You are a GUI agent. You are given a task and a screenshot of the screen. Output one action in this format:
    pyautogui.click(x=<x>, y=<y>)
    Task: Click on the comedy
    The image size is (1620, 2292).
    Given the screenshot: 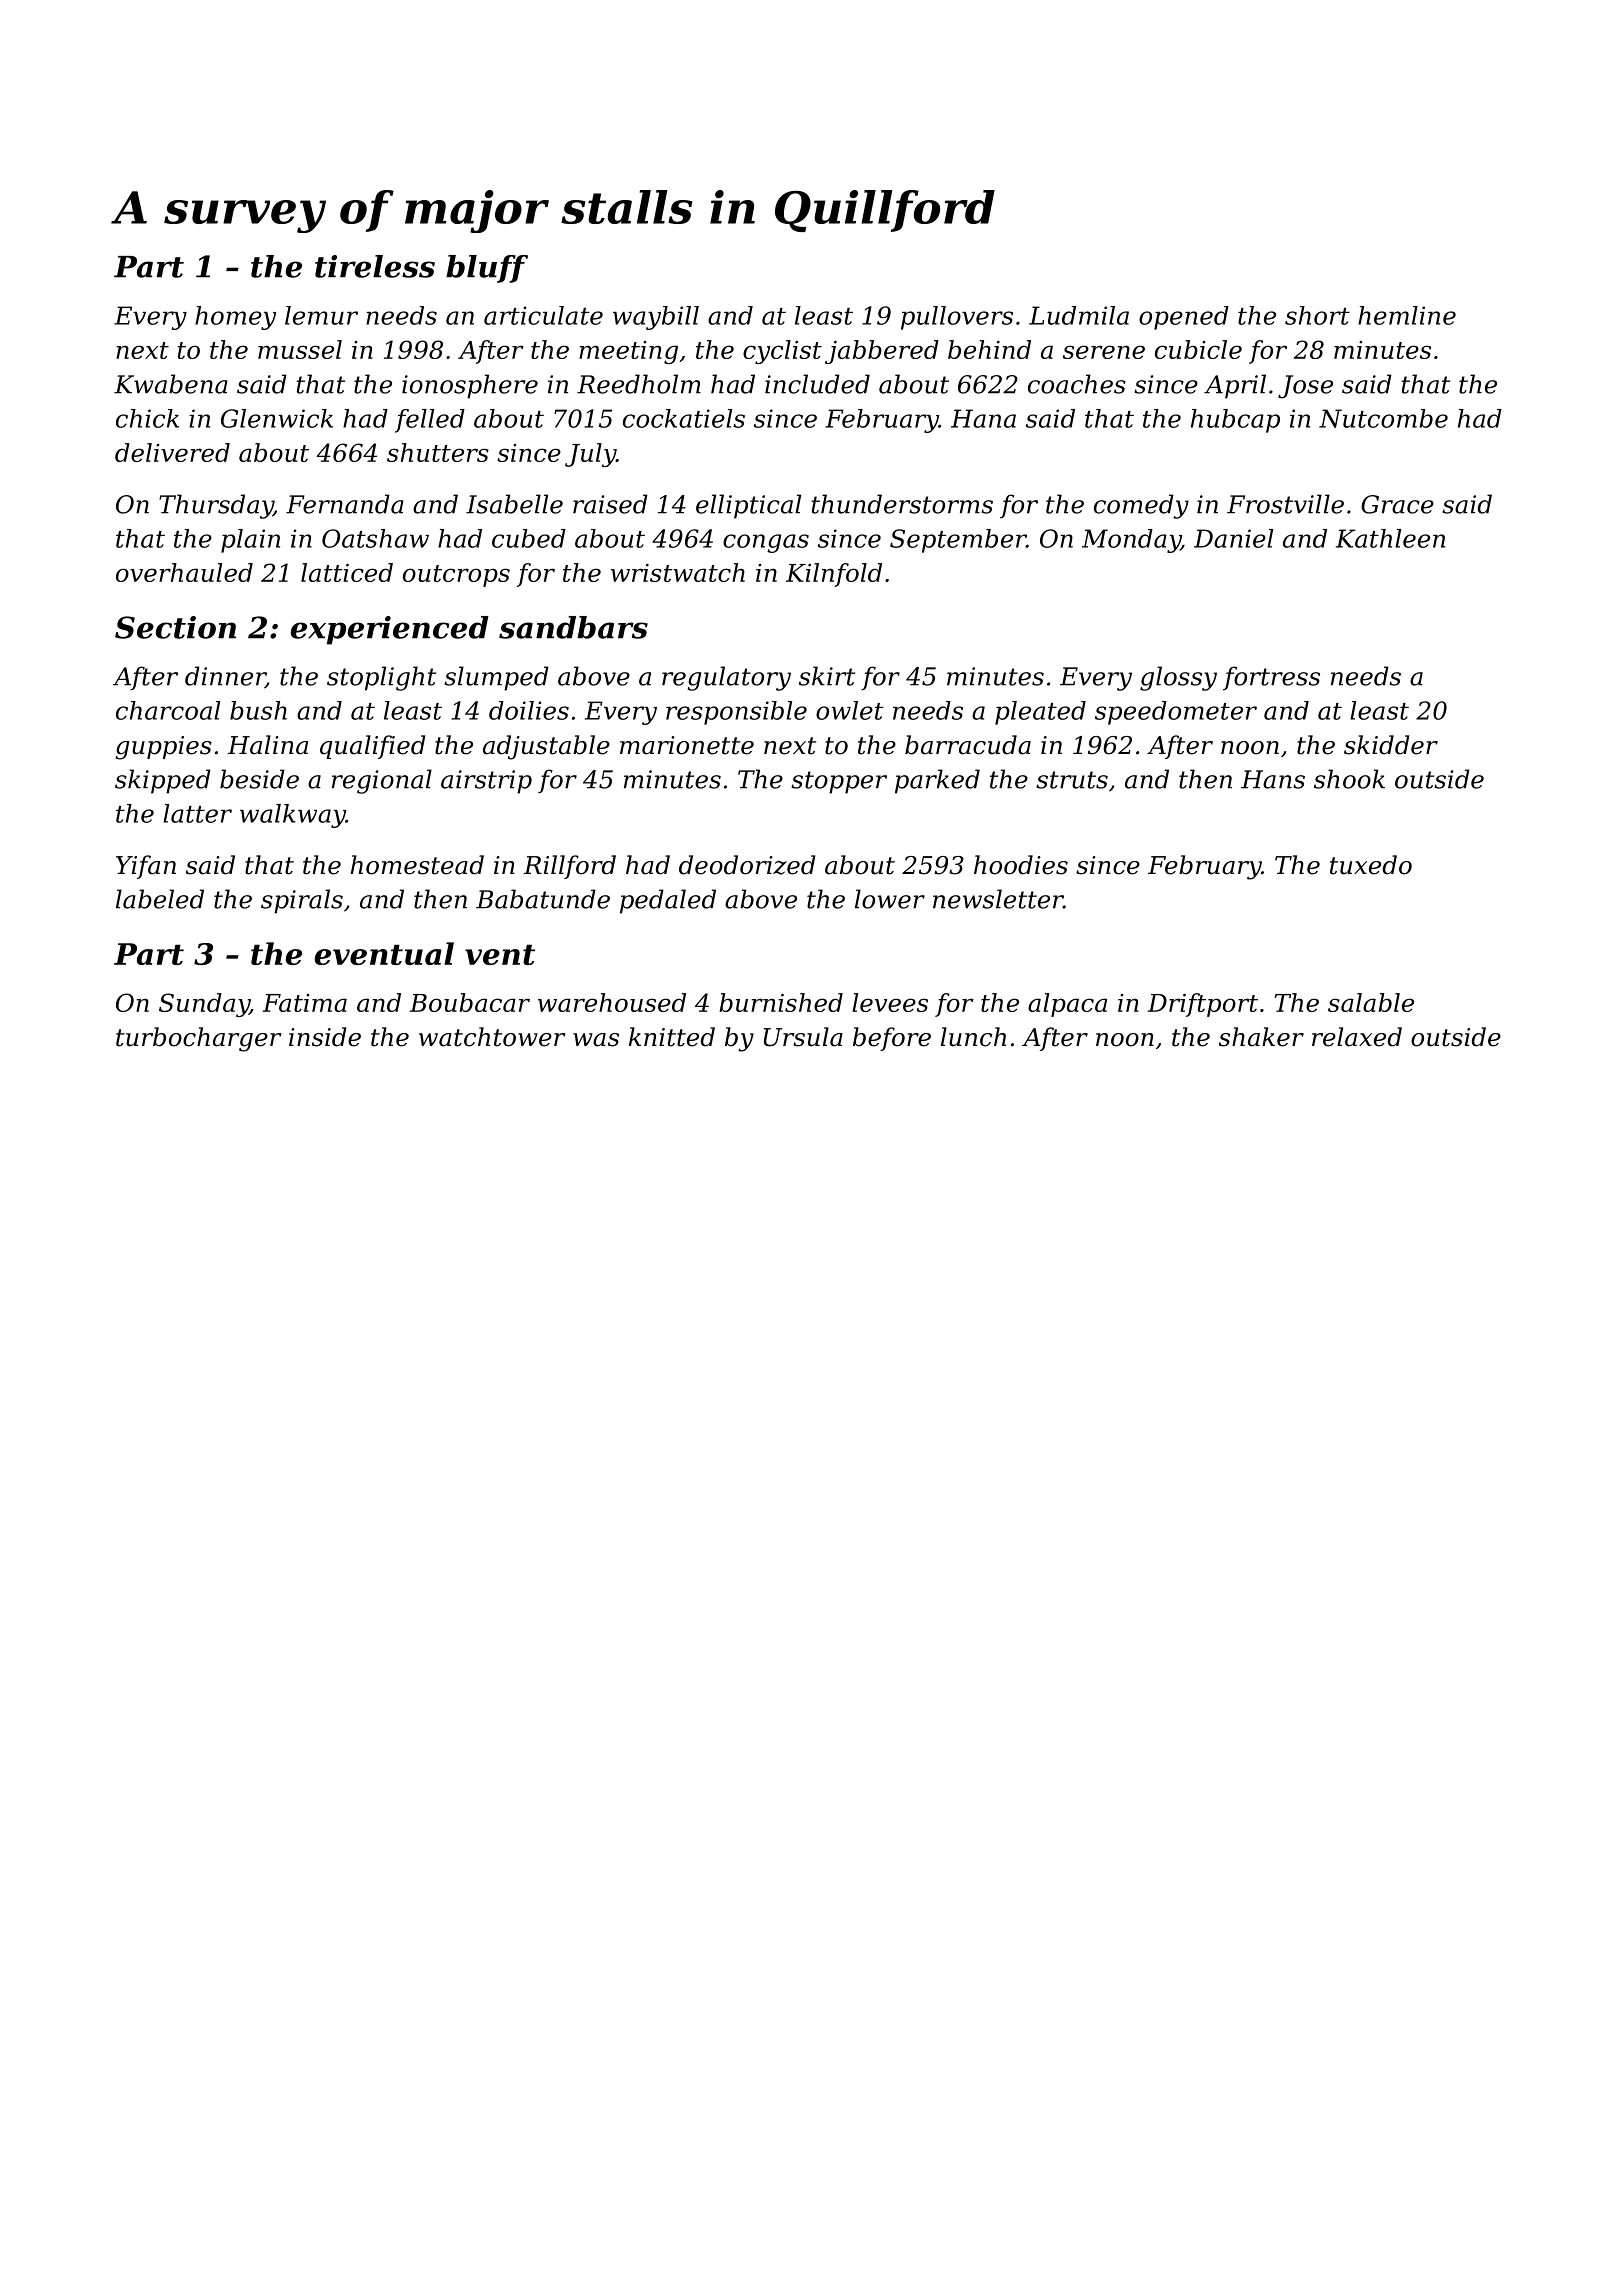 What is the action you would take?
    pyautogui.click(x=1141, y=506)
